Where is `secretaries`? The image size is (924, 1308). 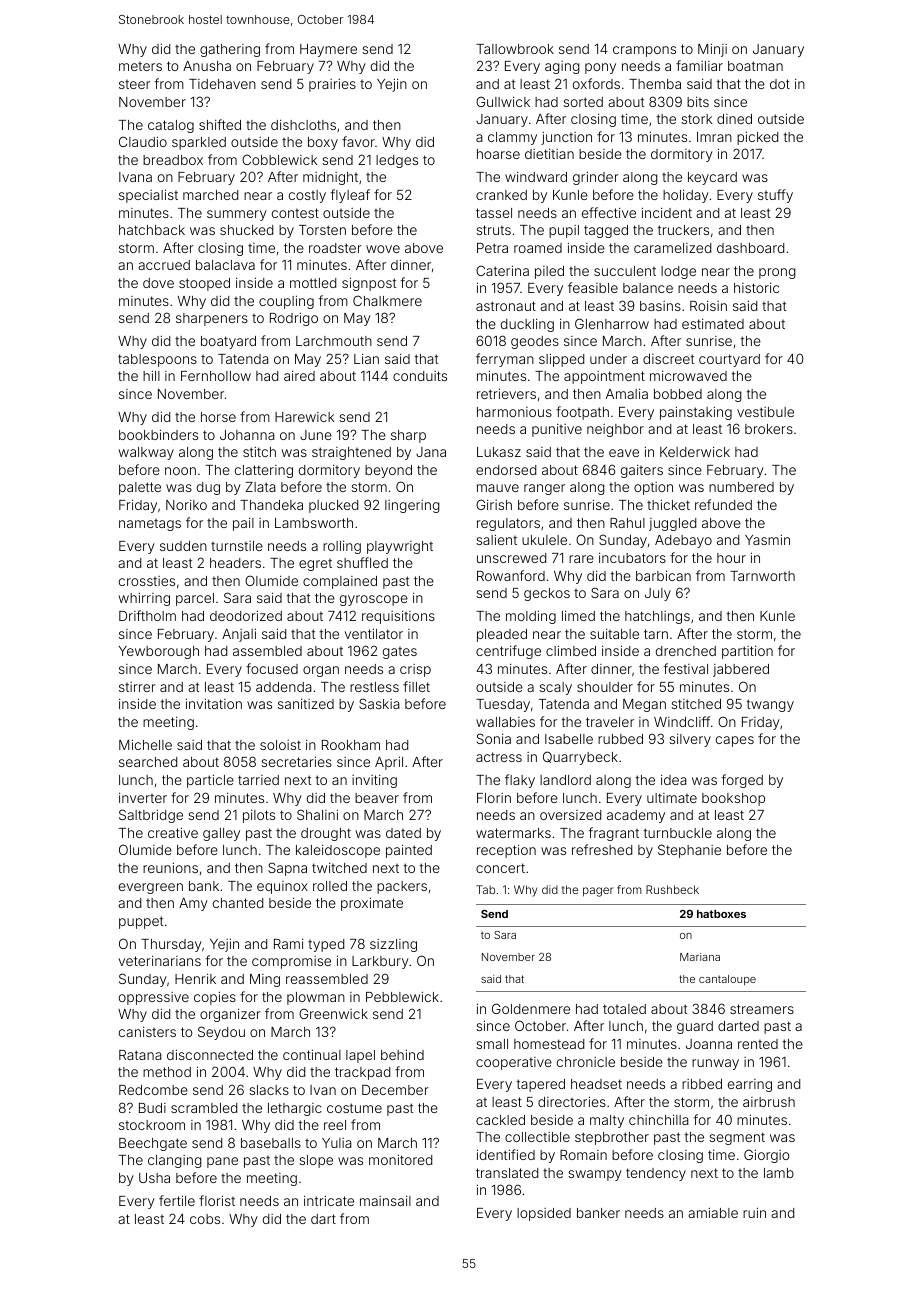 secretaries is located at coordinates (296, 761).
